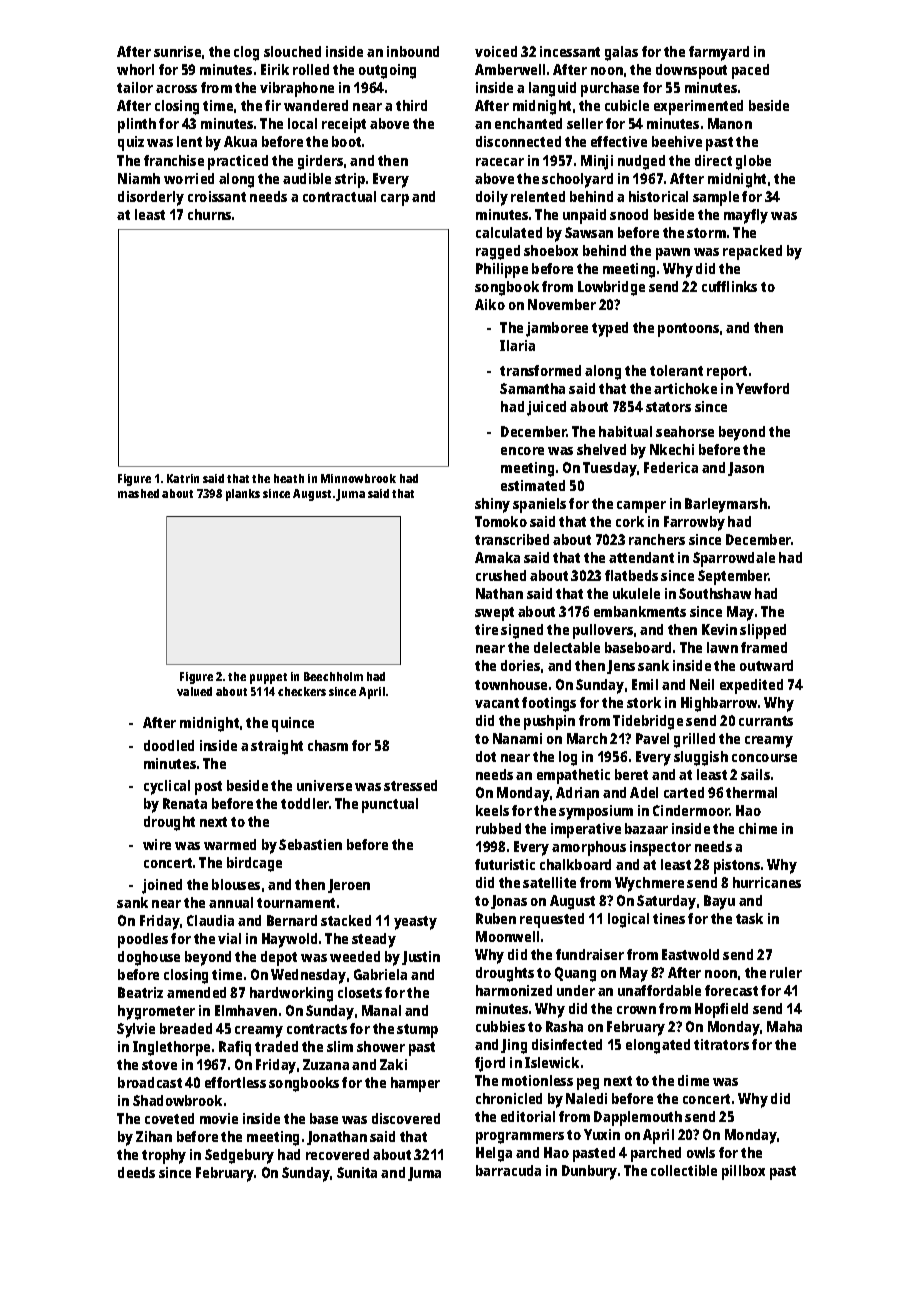 Image resolution: width=924 pixels, height=1308 pixels. I want to click on fir, so click(273, 105).
